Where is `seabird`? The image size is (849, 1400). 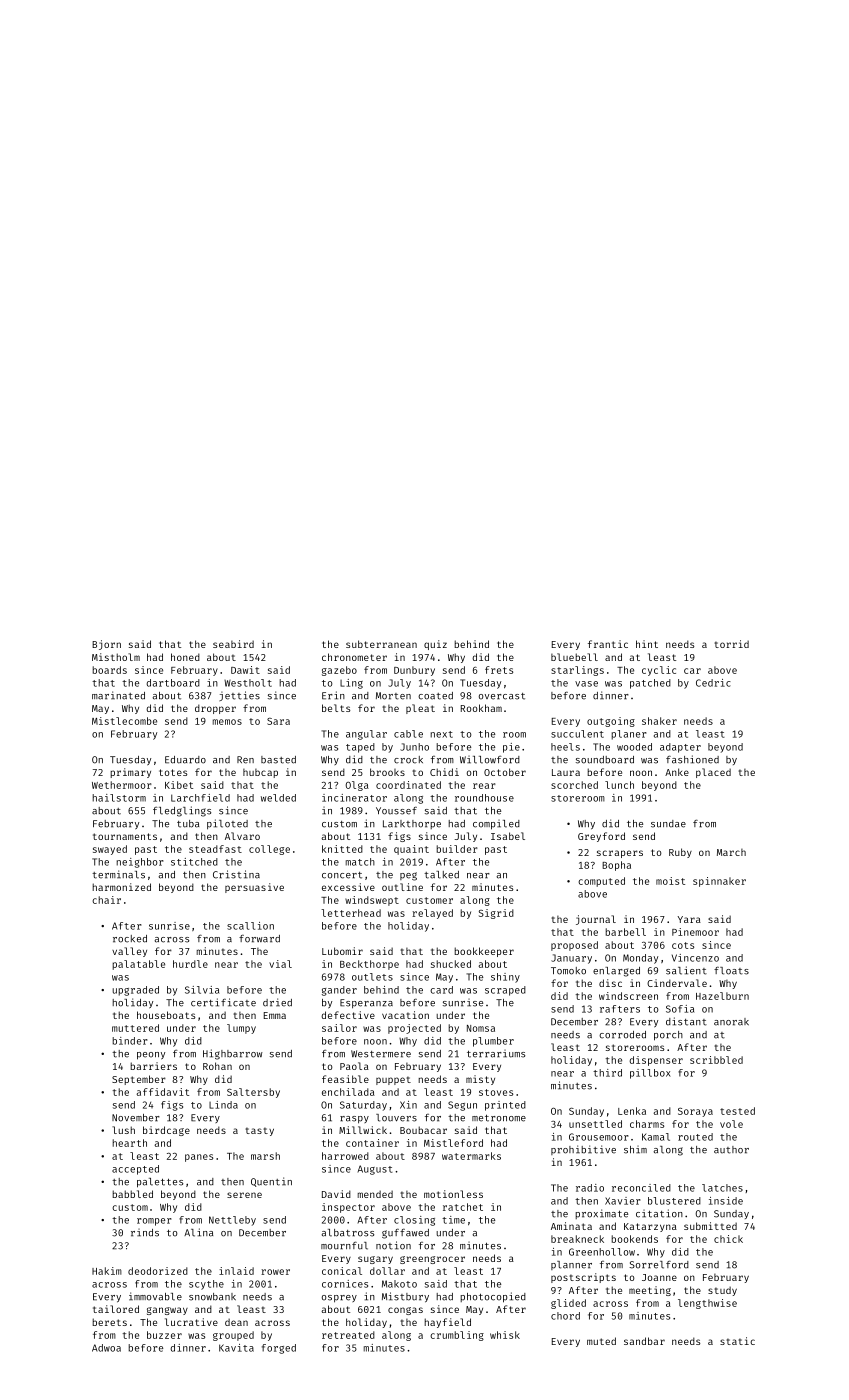
seabird is located at coordinates (233, 644).
